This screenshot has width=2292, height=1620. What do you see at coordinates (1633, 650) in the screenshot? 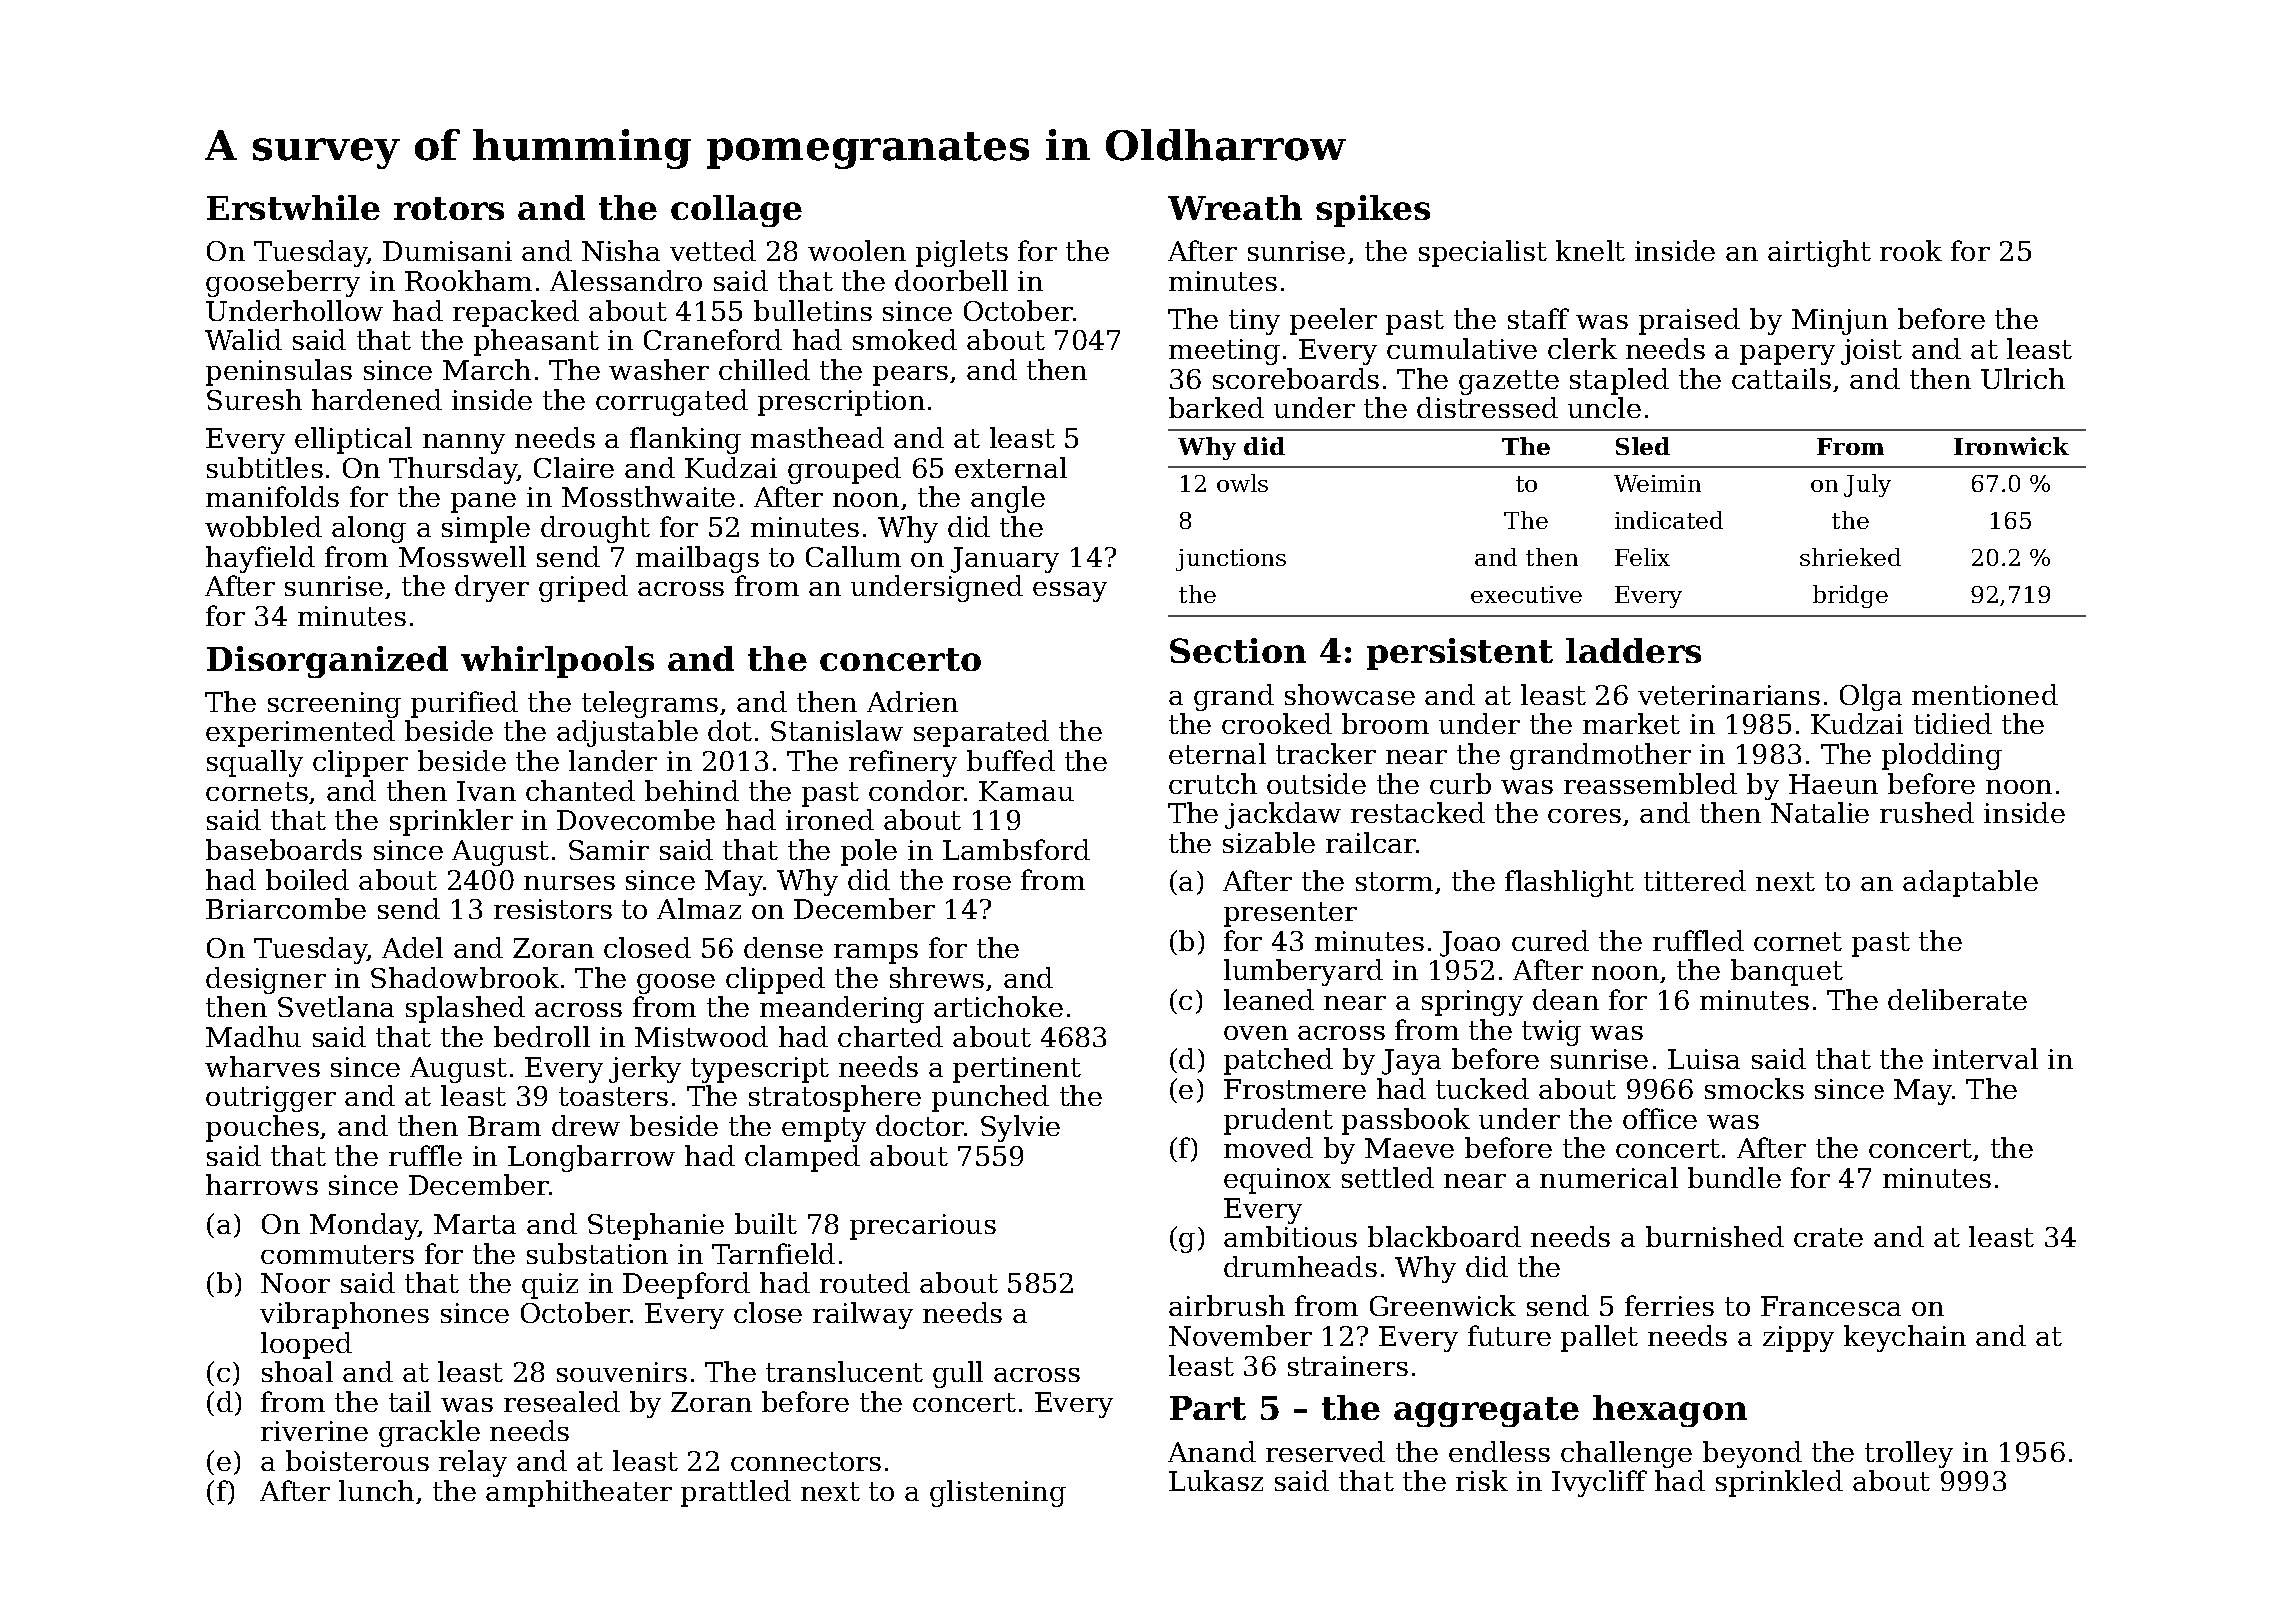
I see `ladders` at bounding box center [1633, 650].
